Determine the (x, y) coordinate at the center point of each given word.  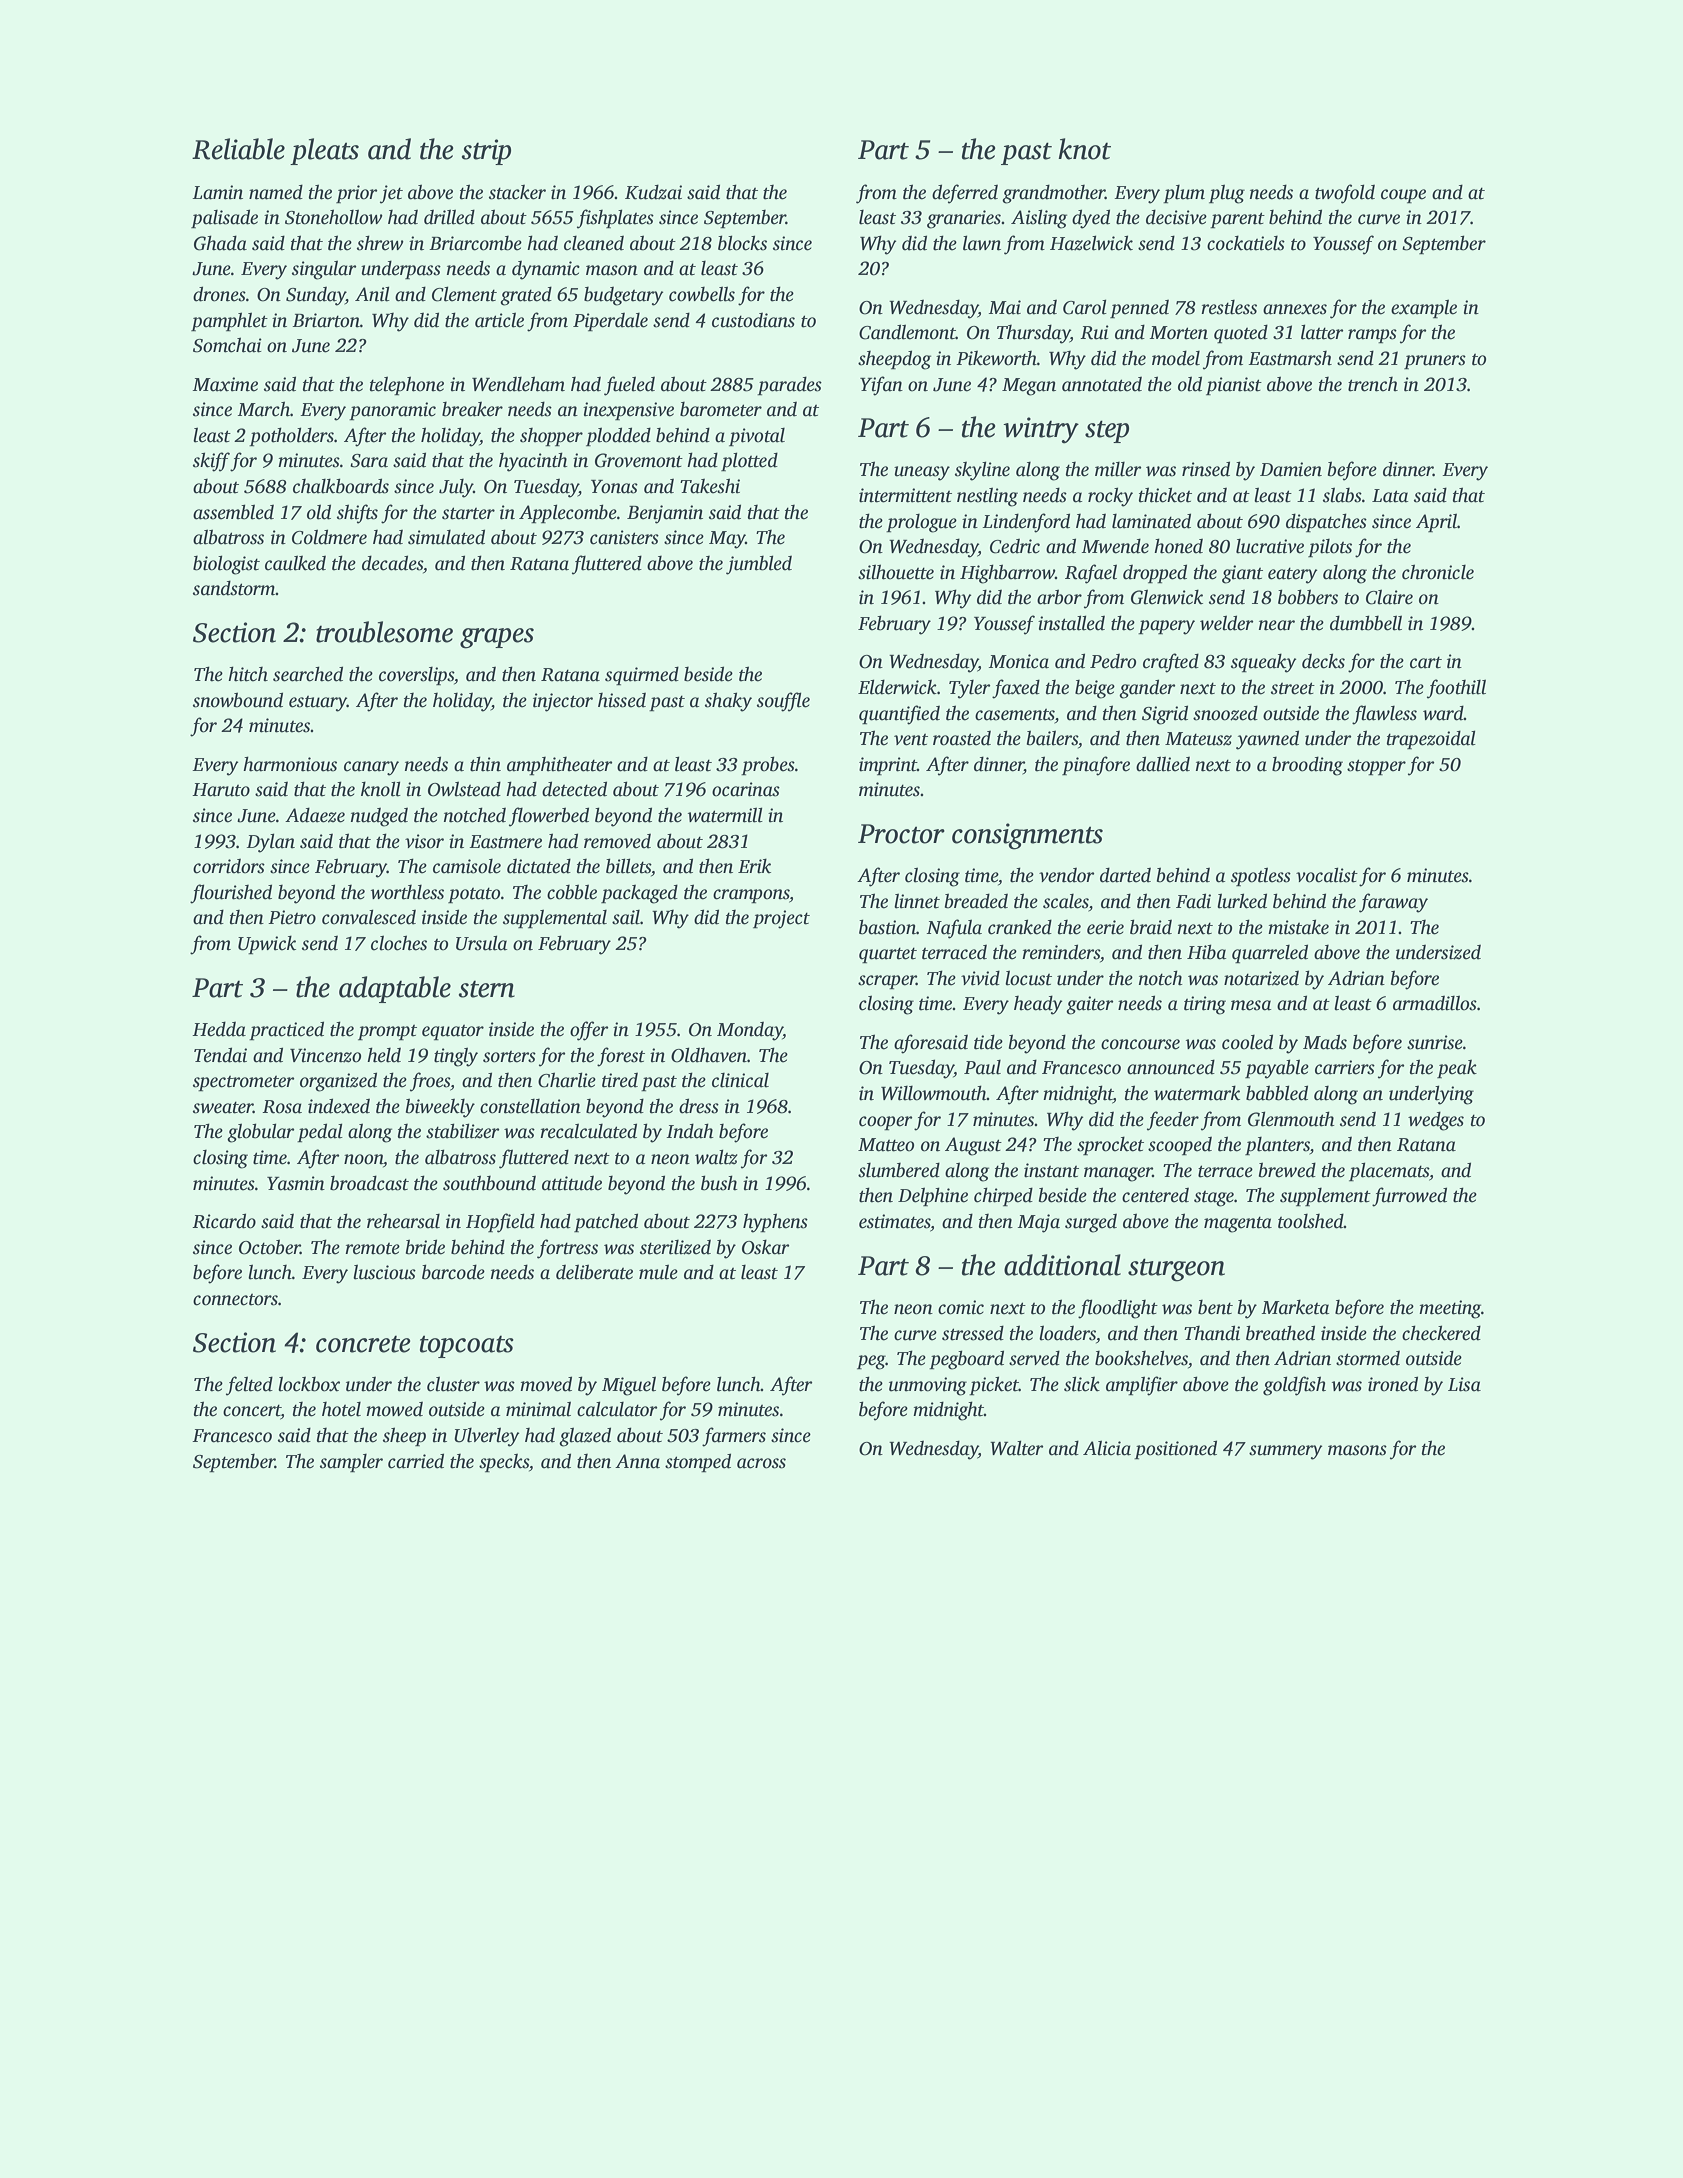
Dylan (270, 843)
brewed (1287, 1170)
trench (1373, 384)
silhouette (896, 572)
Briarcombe (475, 243)
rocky (1110, 497)
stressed (973, 1333)
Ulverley (487, 1437)
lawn (982, 243)
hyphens (775, 1223)
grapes (497, 638)
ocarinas (746, 789)
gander (1147, 689)
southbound (489, 1183)
